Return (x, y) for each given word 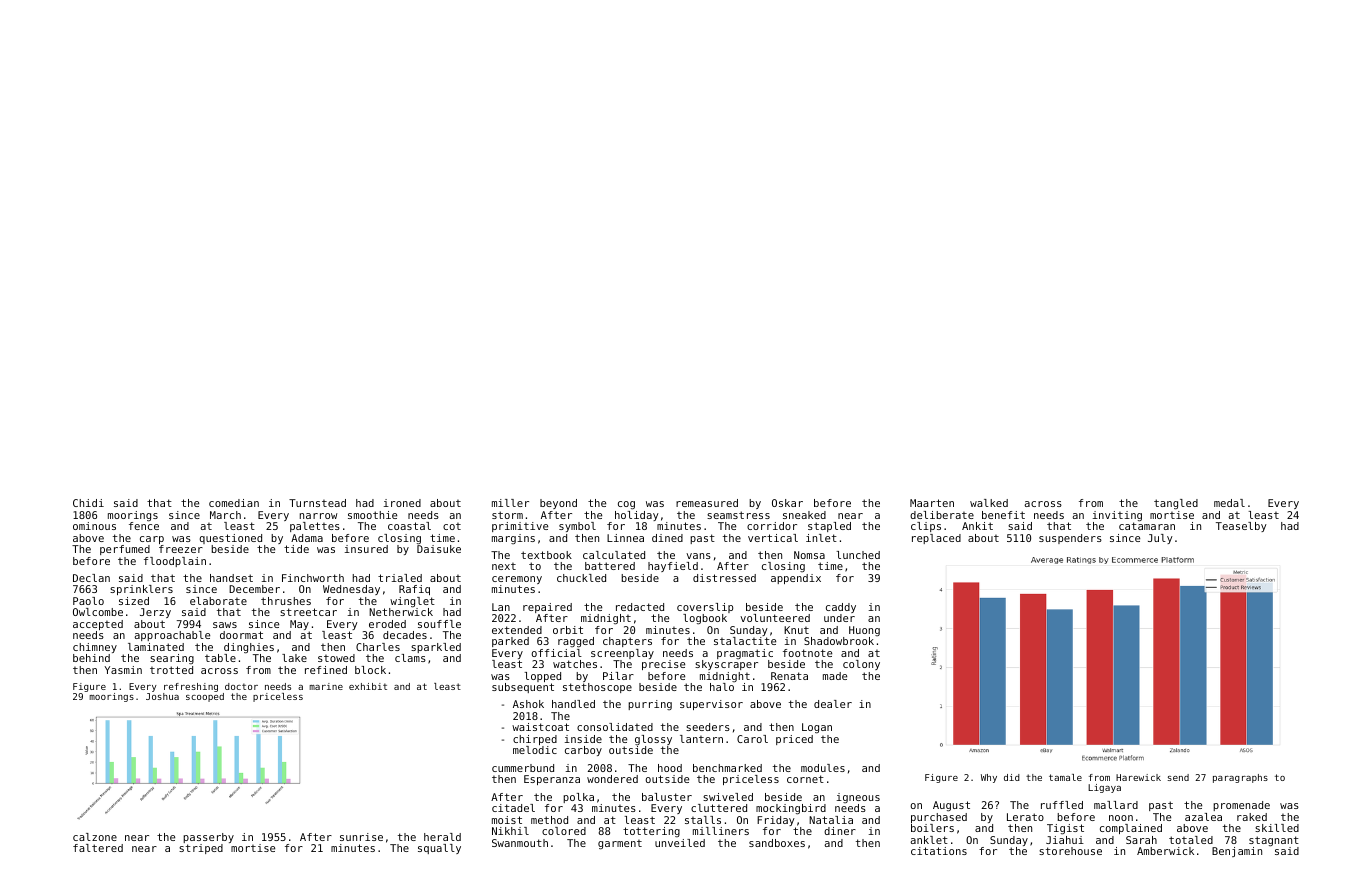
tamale (1065, 777)
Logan (817, 728)
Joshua (162, 696)
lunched (858, 555)
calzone (95, 837)
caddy (841, 608)
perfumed (125, 550)
